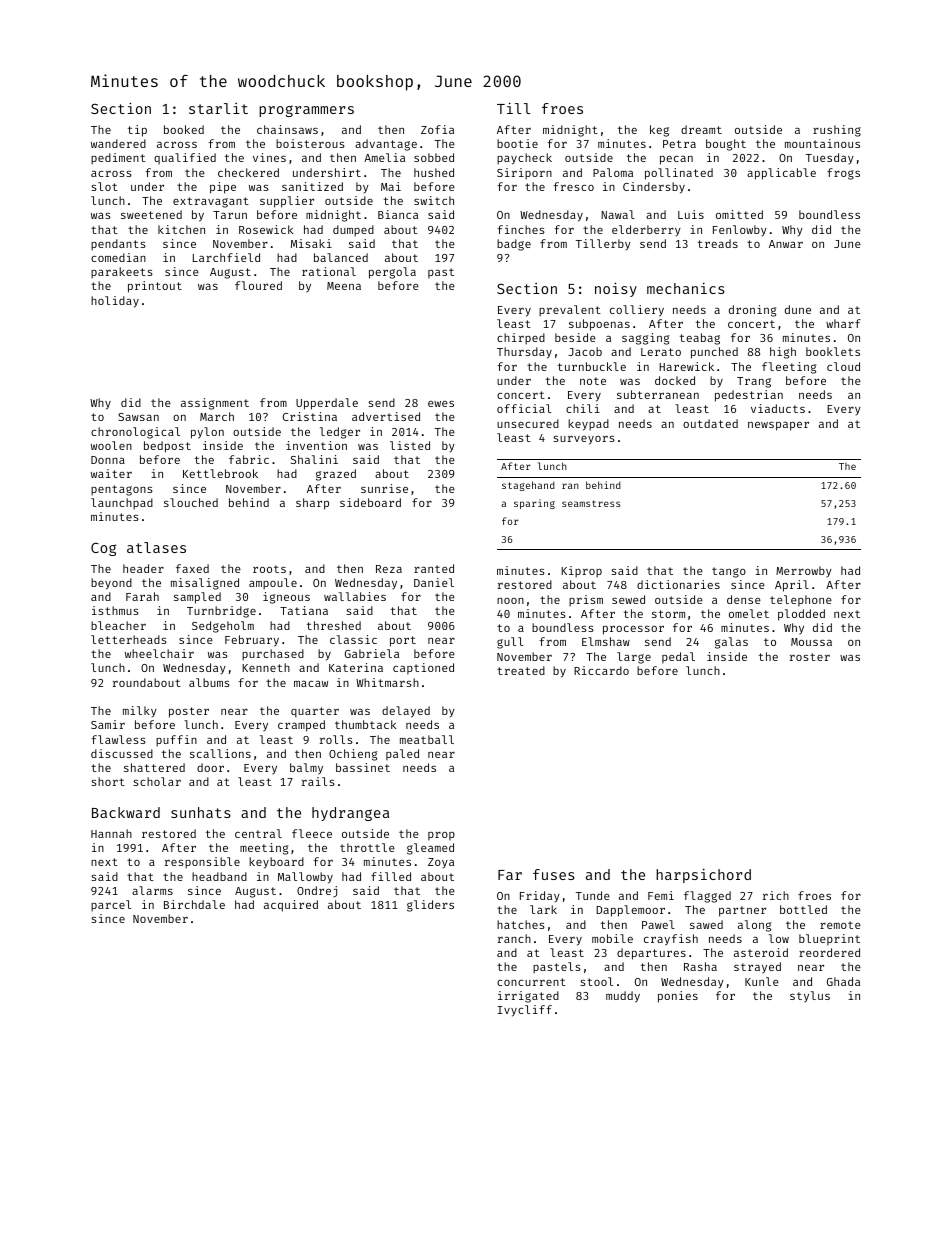 This page has height=1233, width=952. I want to click on pedal, so click(678, 658).
